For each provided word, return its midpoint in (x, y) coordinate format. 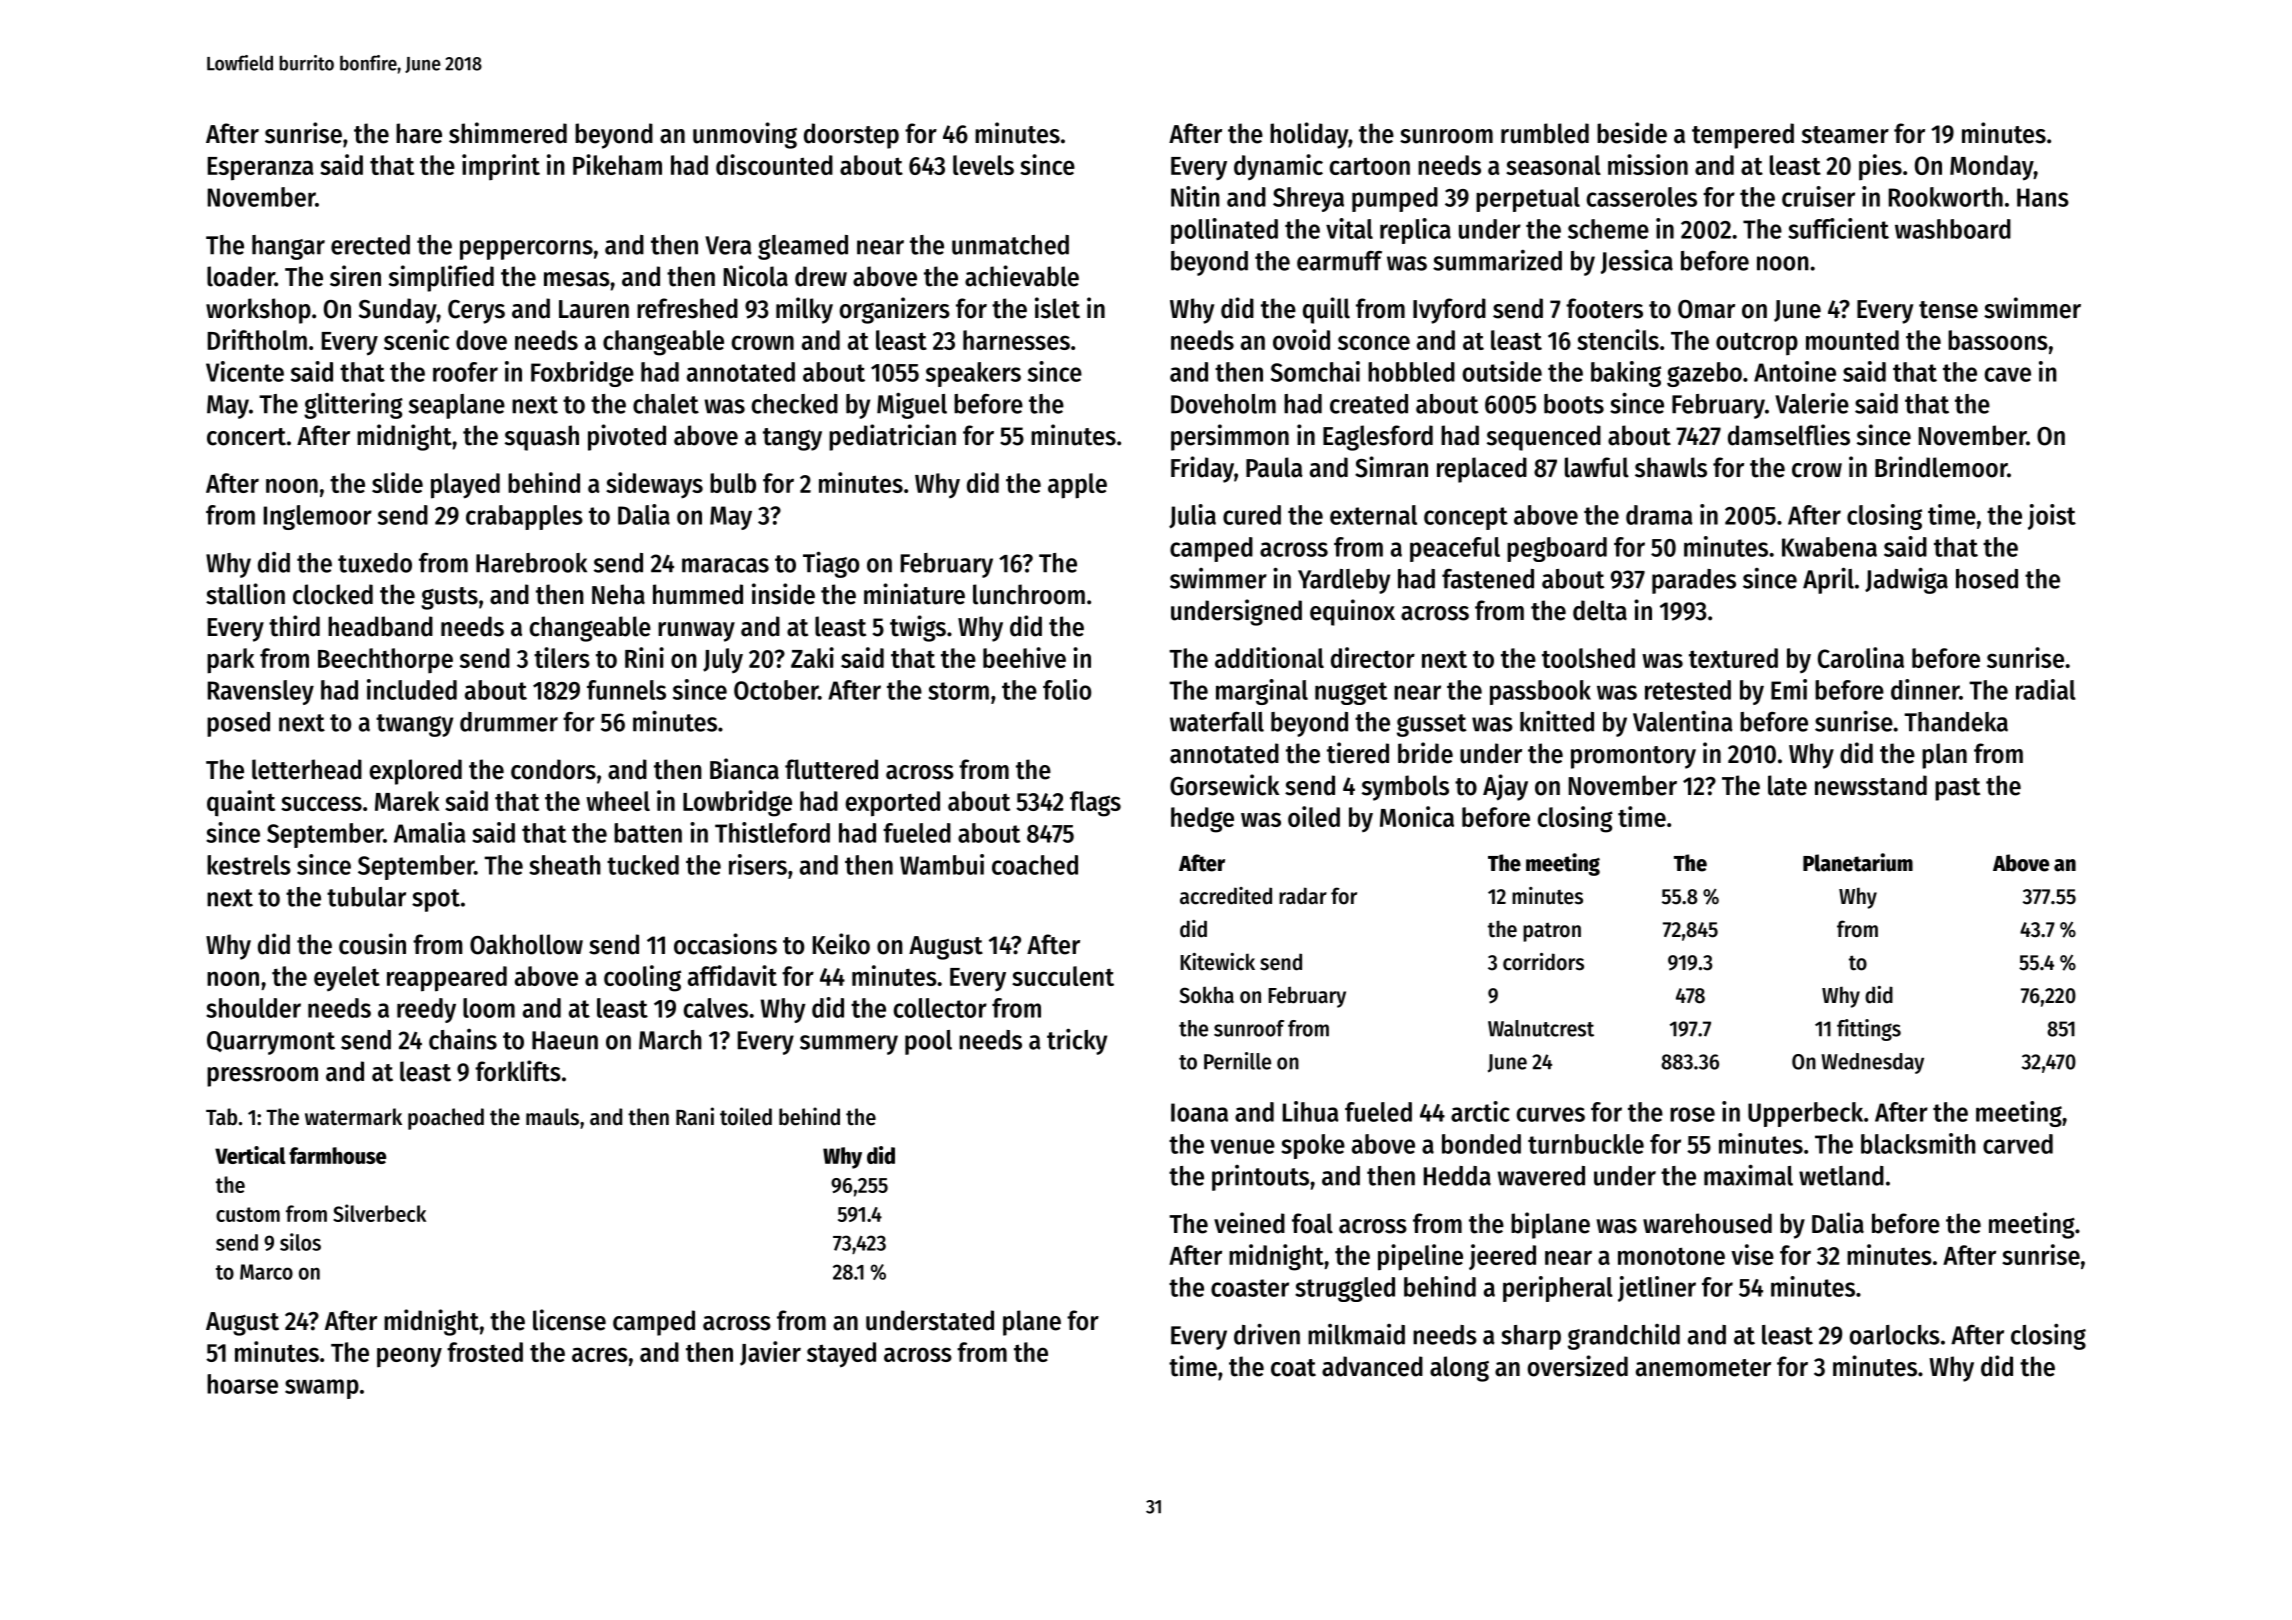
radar (1303, 896)
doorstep (851, 136)
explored (416, 772)
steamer (1845, 135)
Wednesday (1872, 1063)
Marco (266, 1272)
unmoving (745, 135)
